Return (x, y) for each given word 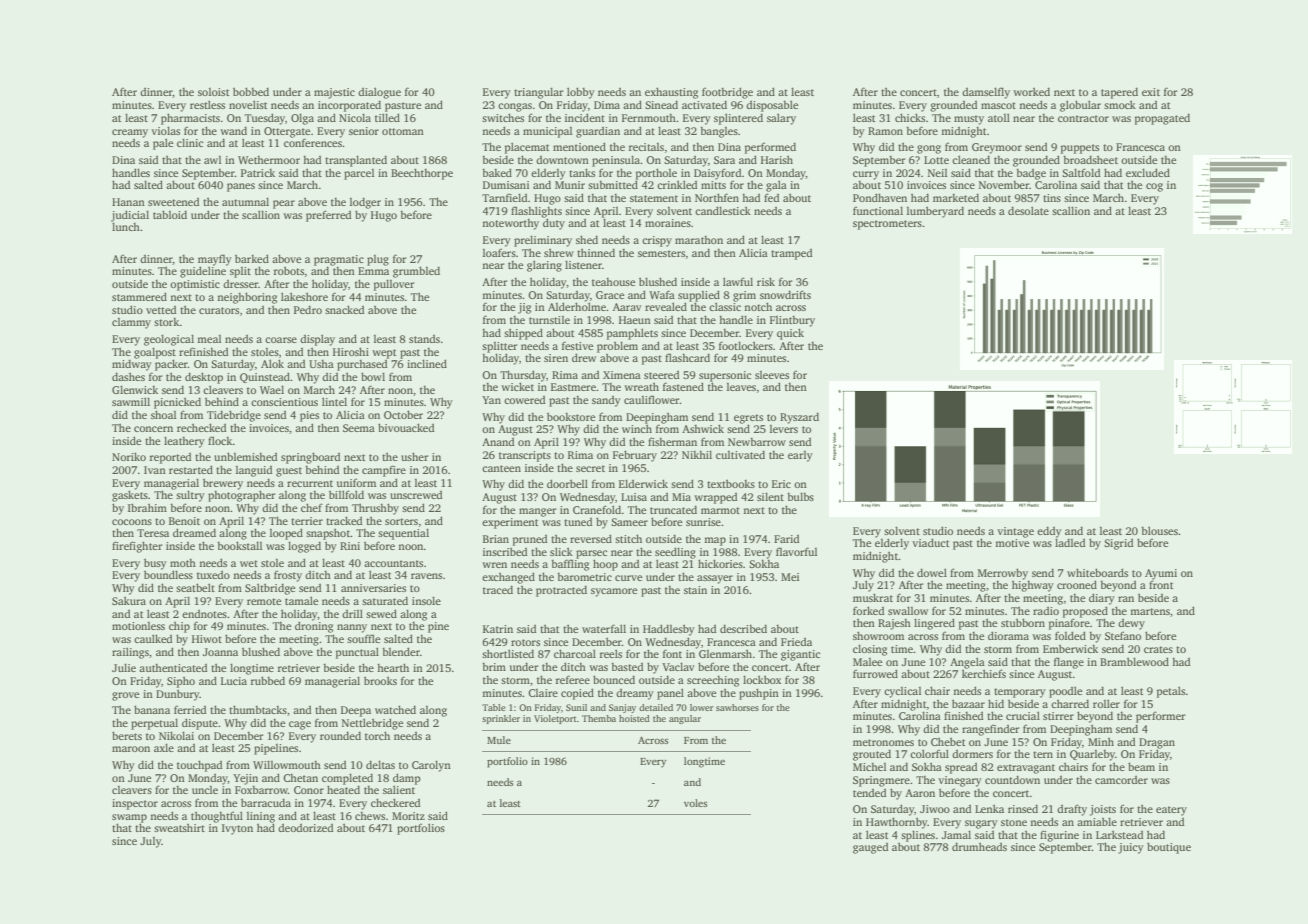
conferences (313, 142)
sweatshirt (179, 827)
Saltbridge (270, 589)
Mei (790, 577)
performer (1161, 717)
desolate (1028, 210)
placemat (527, 148)
